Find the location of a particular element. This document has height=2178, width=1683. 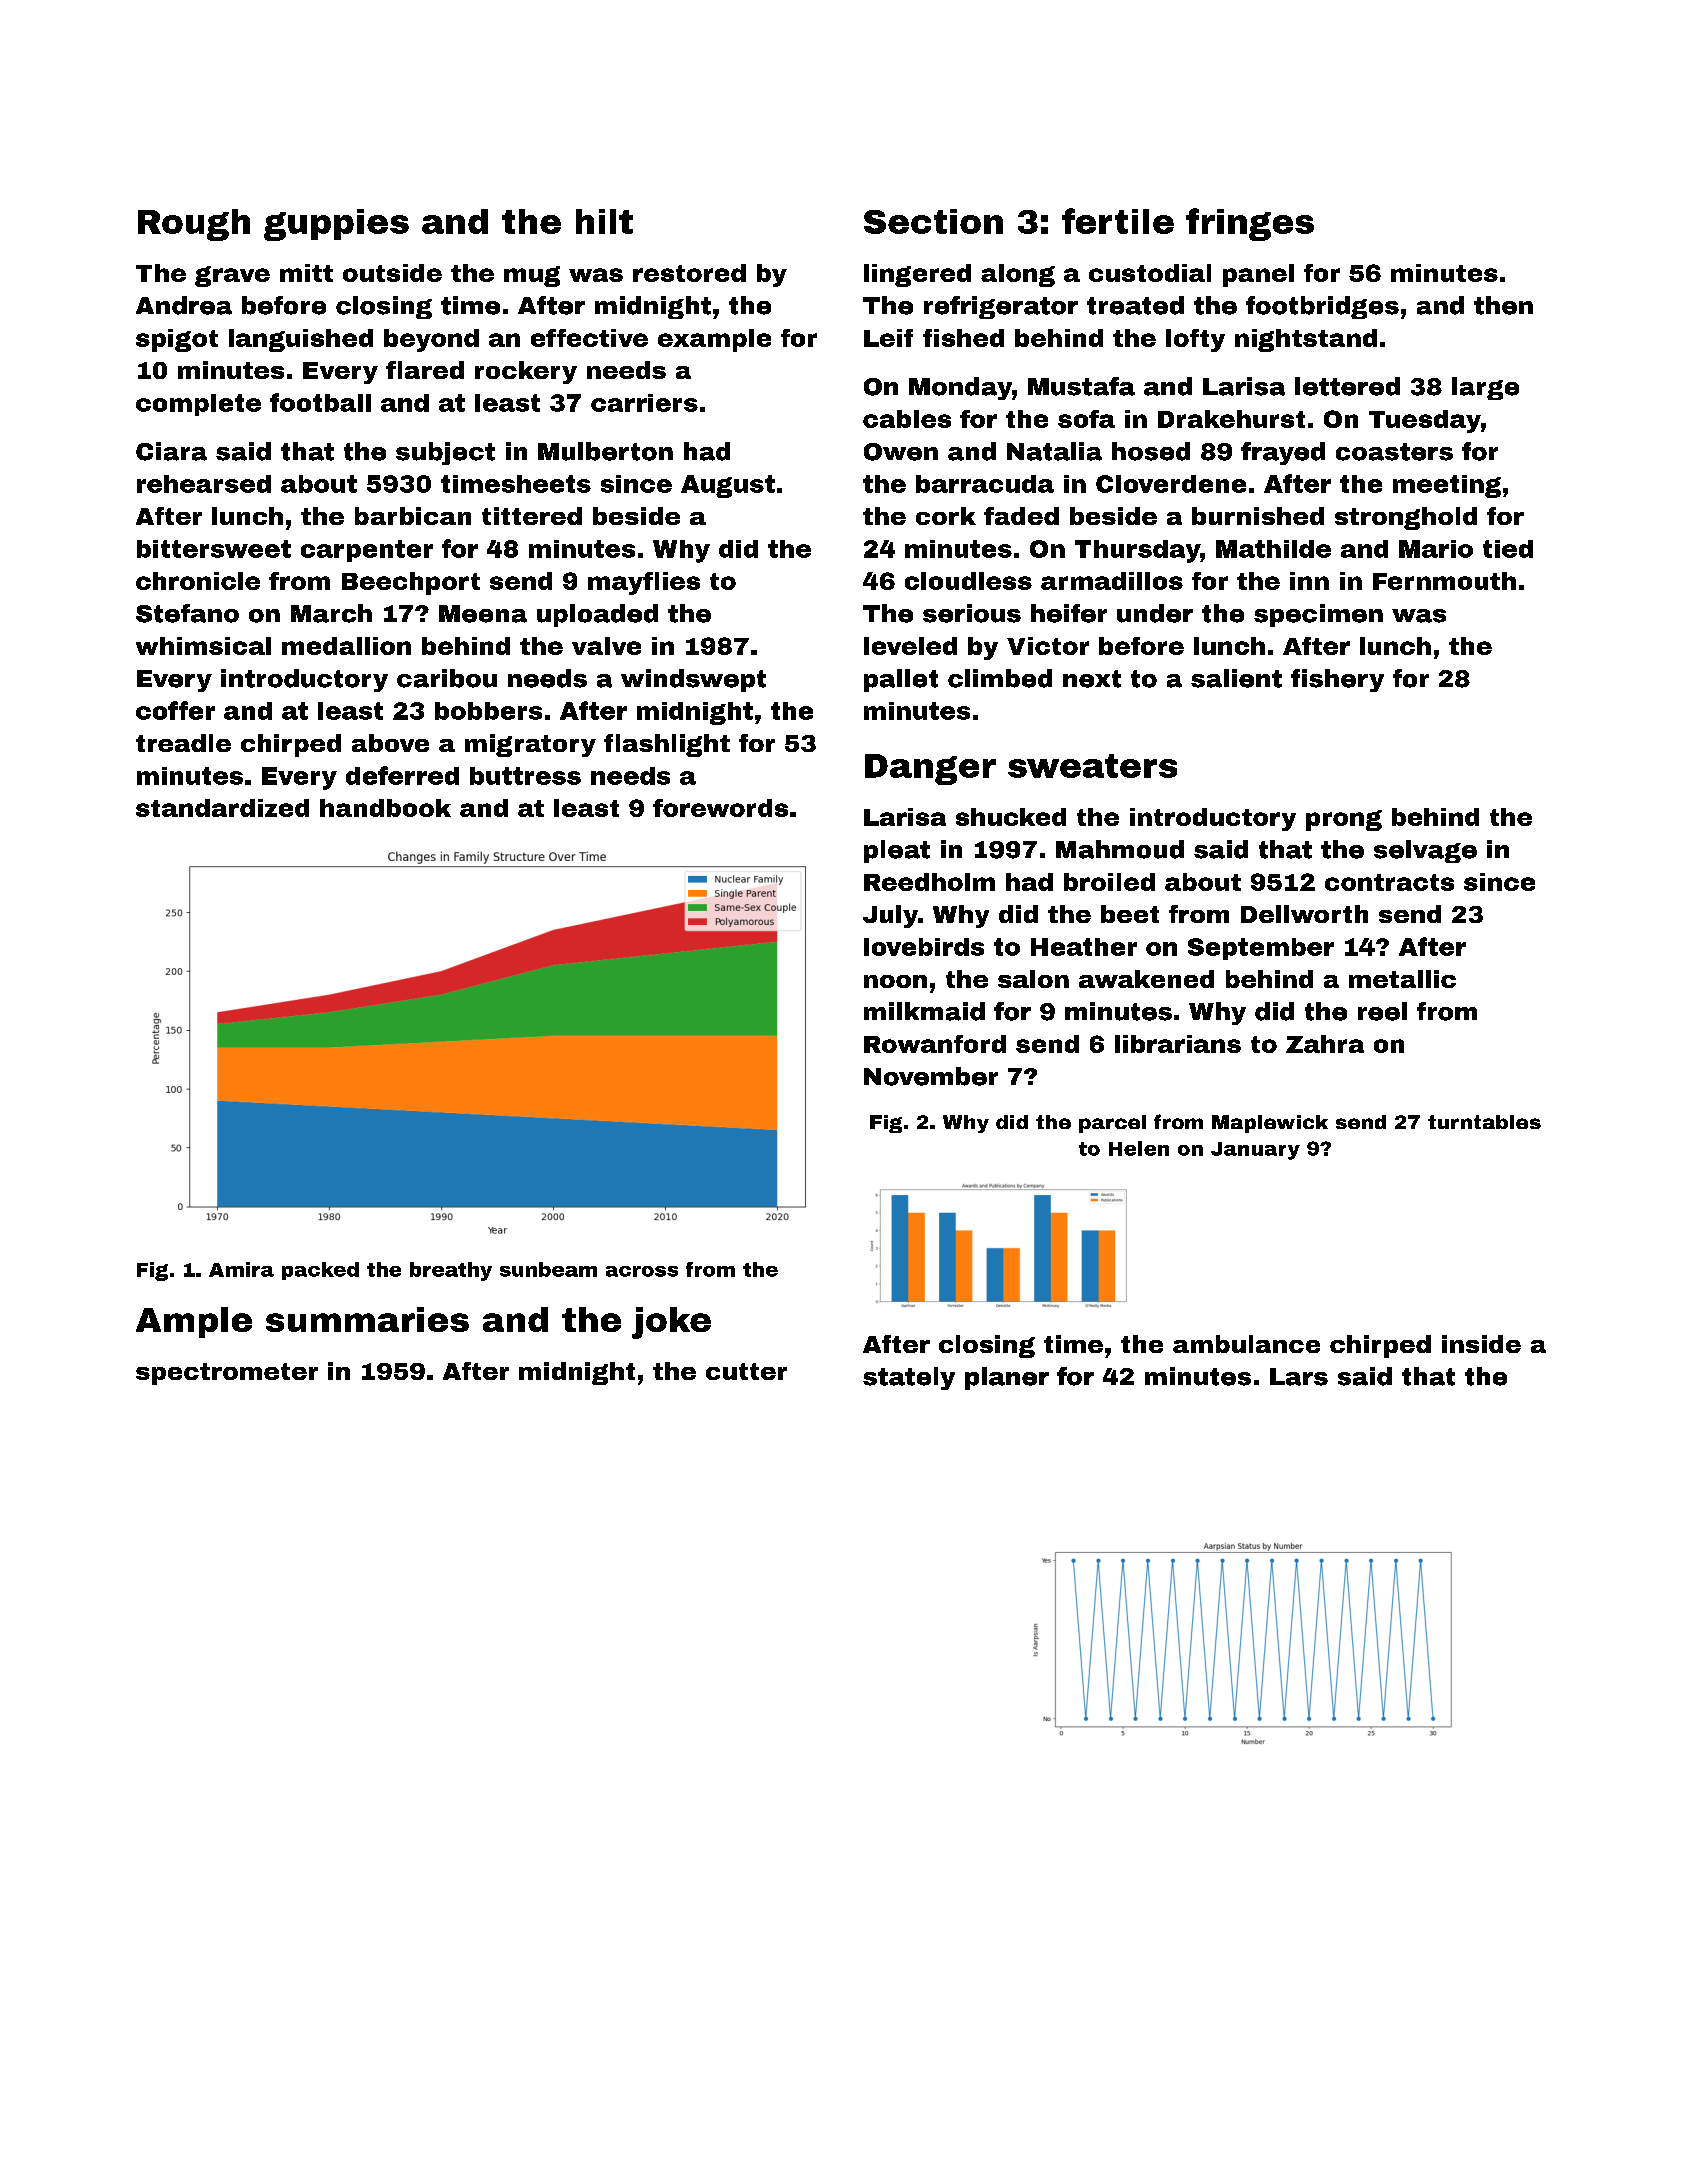

spectrometer is located at coordinates (227, 1374).
